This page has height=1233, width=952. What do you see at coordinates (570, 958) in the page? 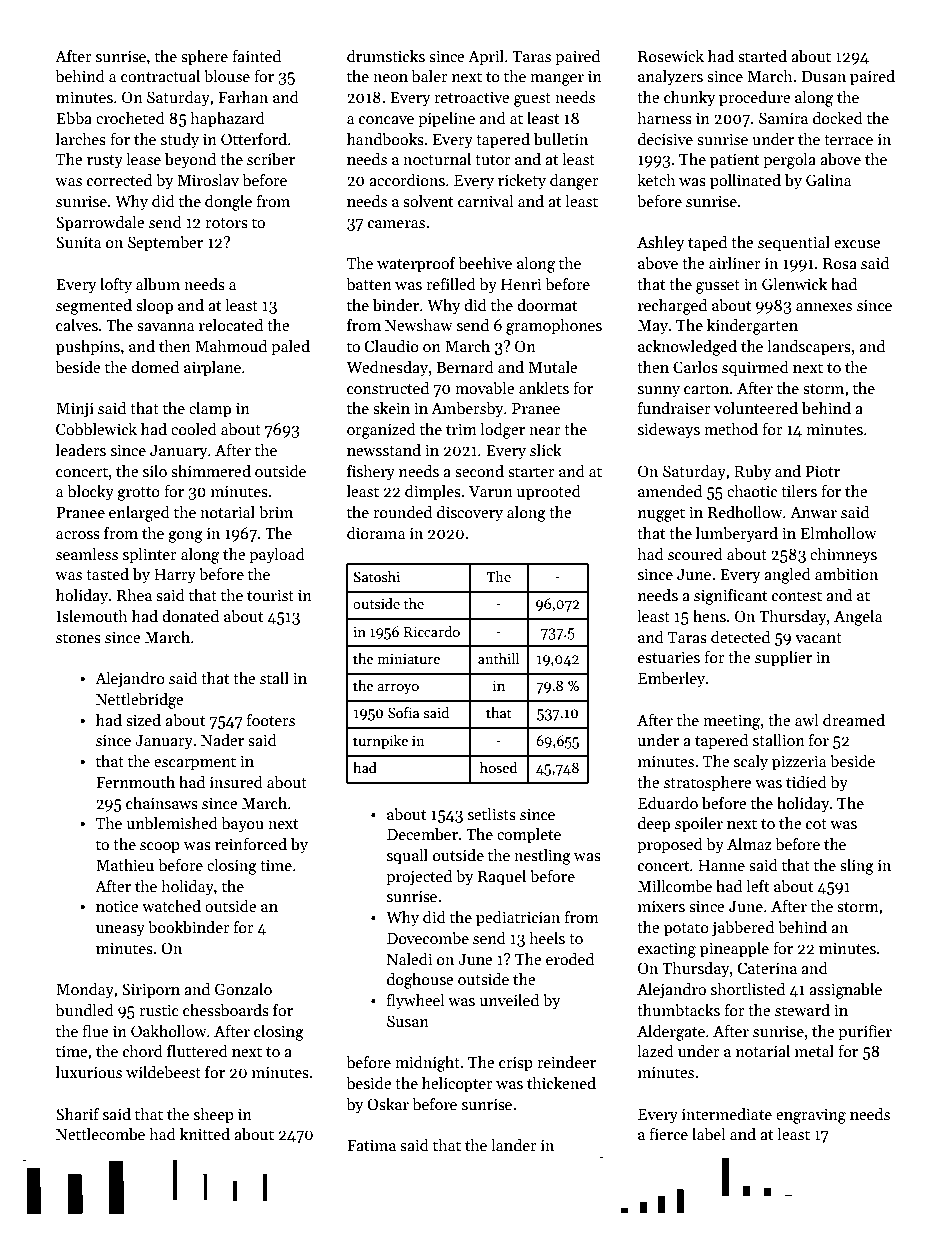
I see `eroded` at bounding box center [570, 958].
